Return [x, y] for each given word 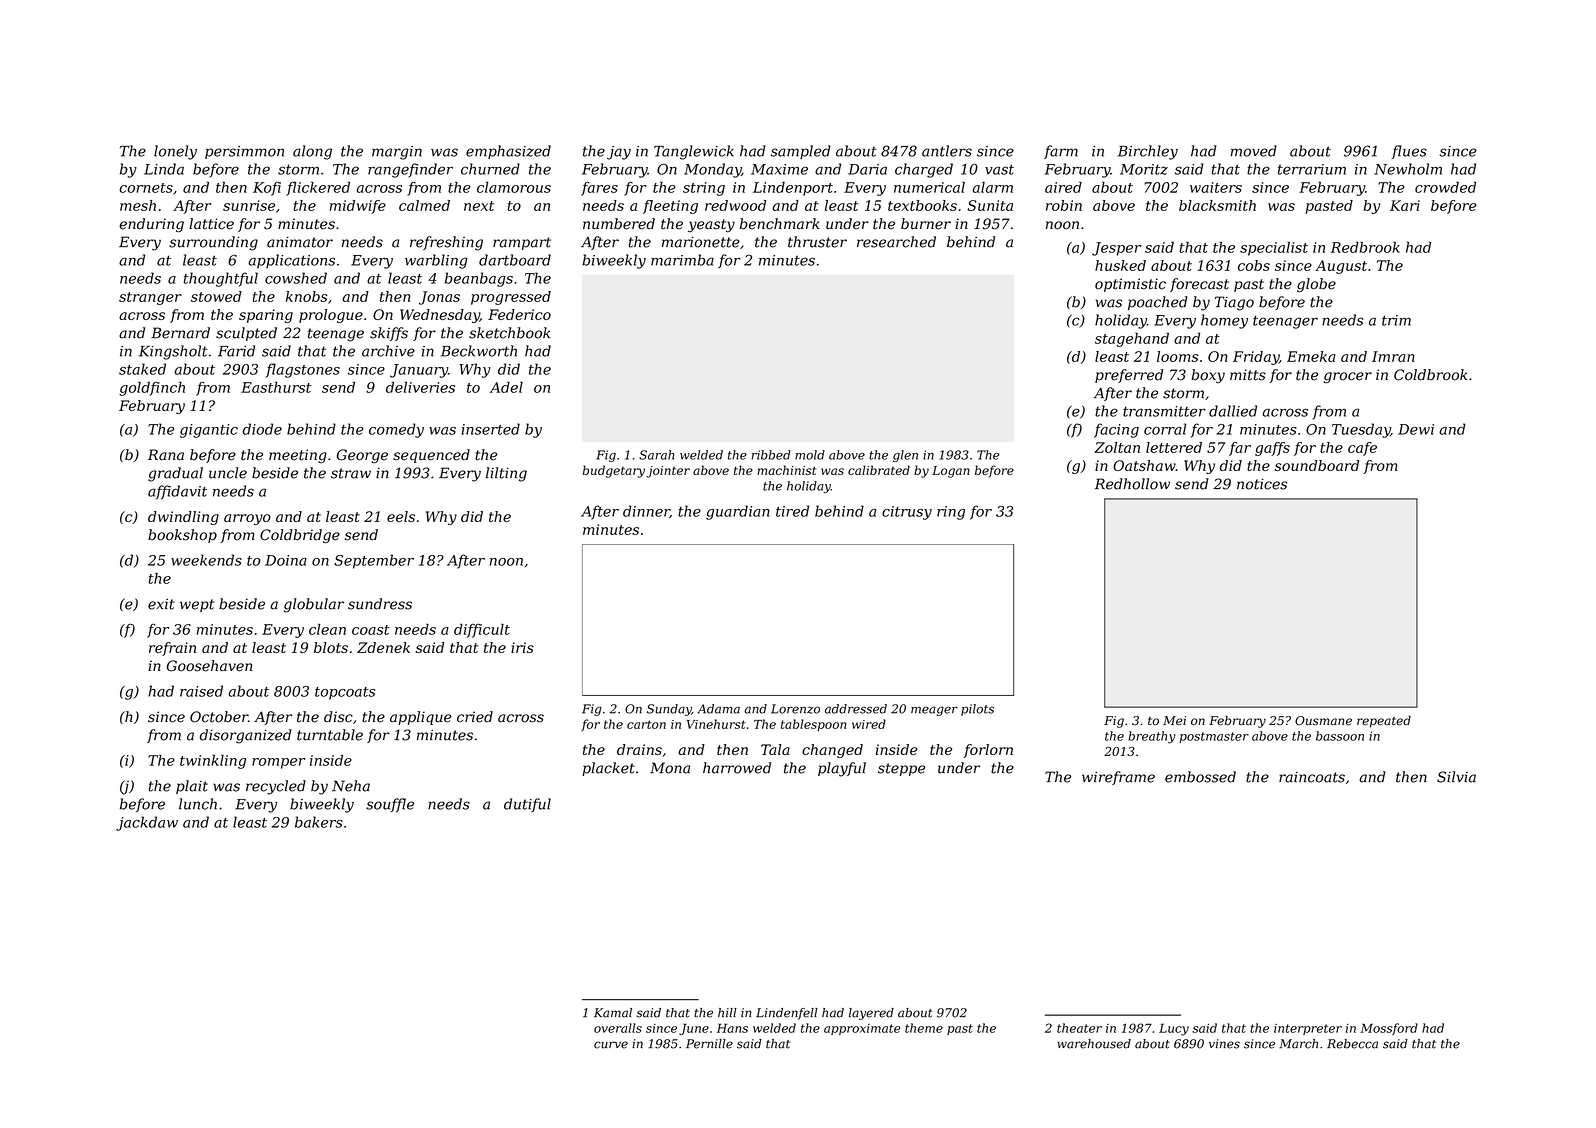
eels [401, 516]
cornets [146, 188]
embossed [1200, 777]
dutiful [527, 805]
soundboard [1316, 465]
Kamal [613, 1013]
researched [896, 242]
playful [842, 769]
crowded [1445, 187]
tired [792, 511]
